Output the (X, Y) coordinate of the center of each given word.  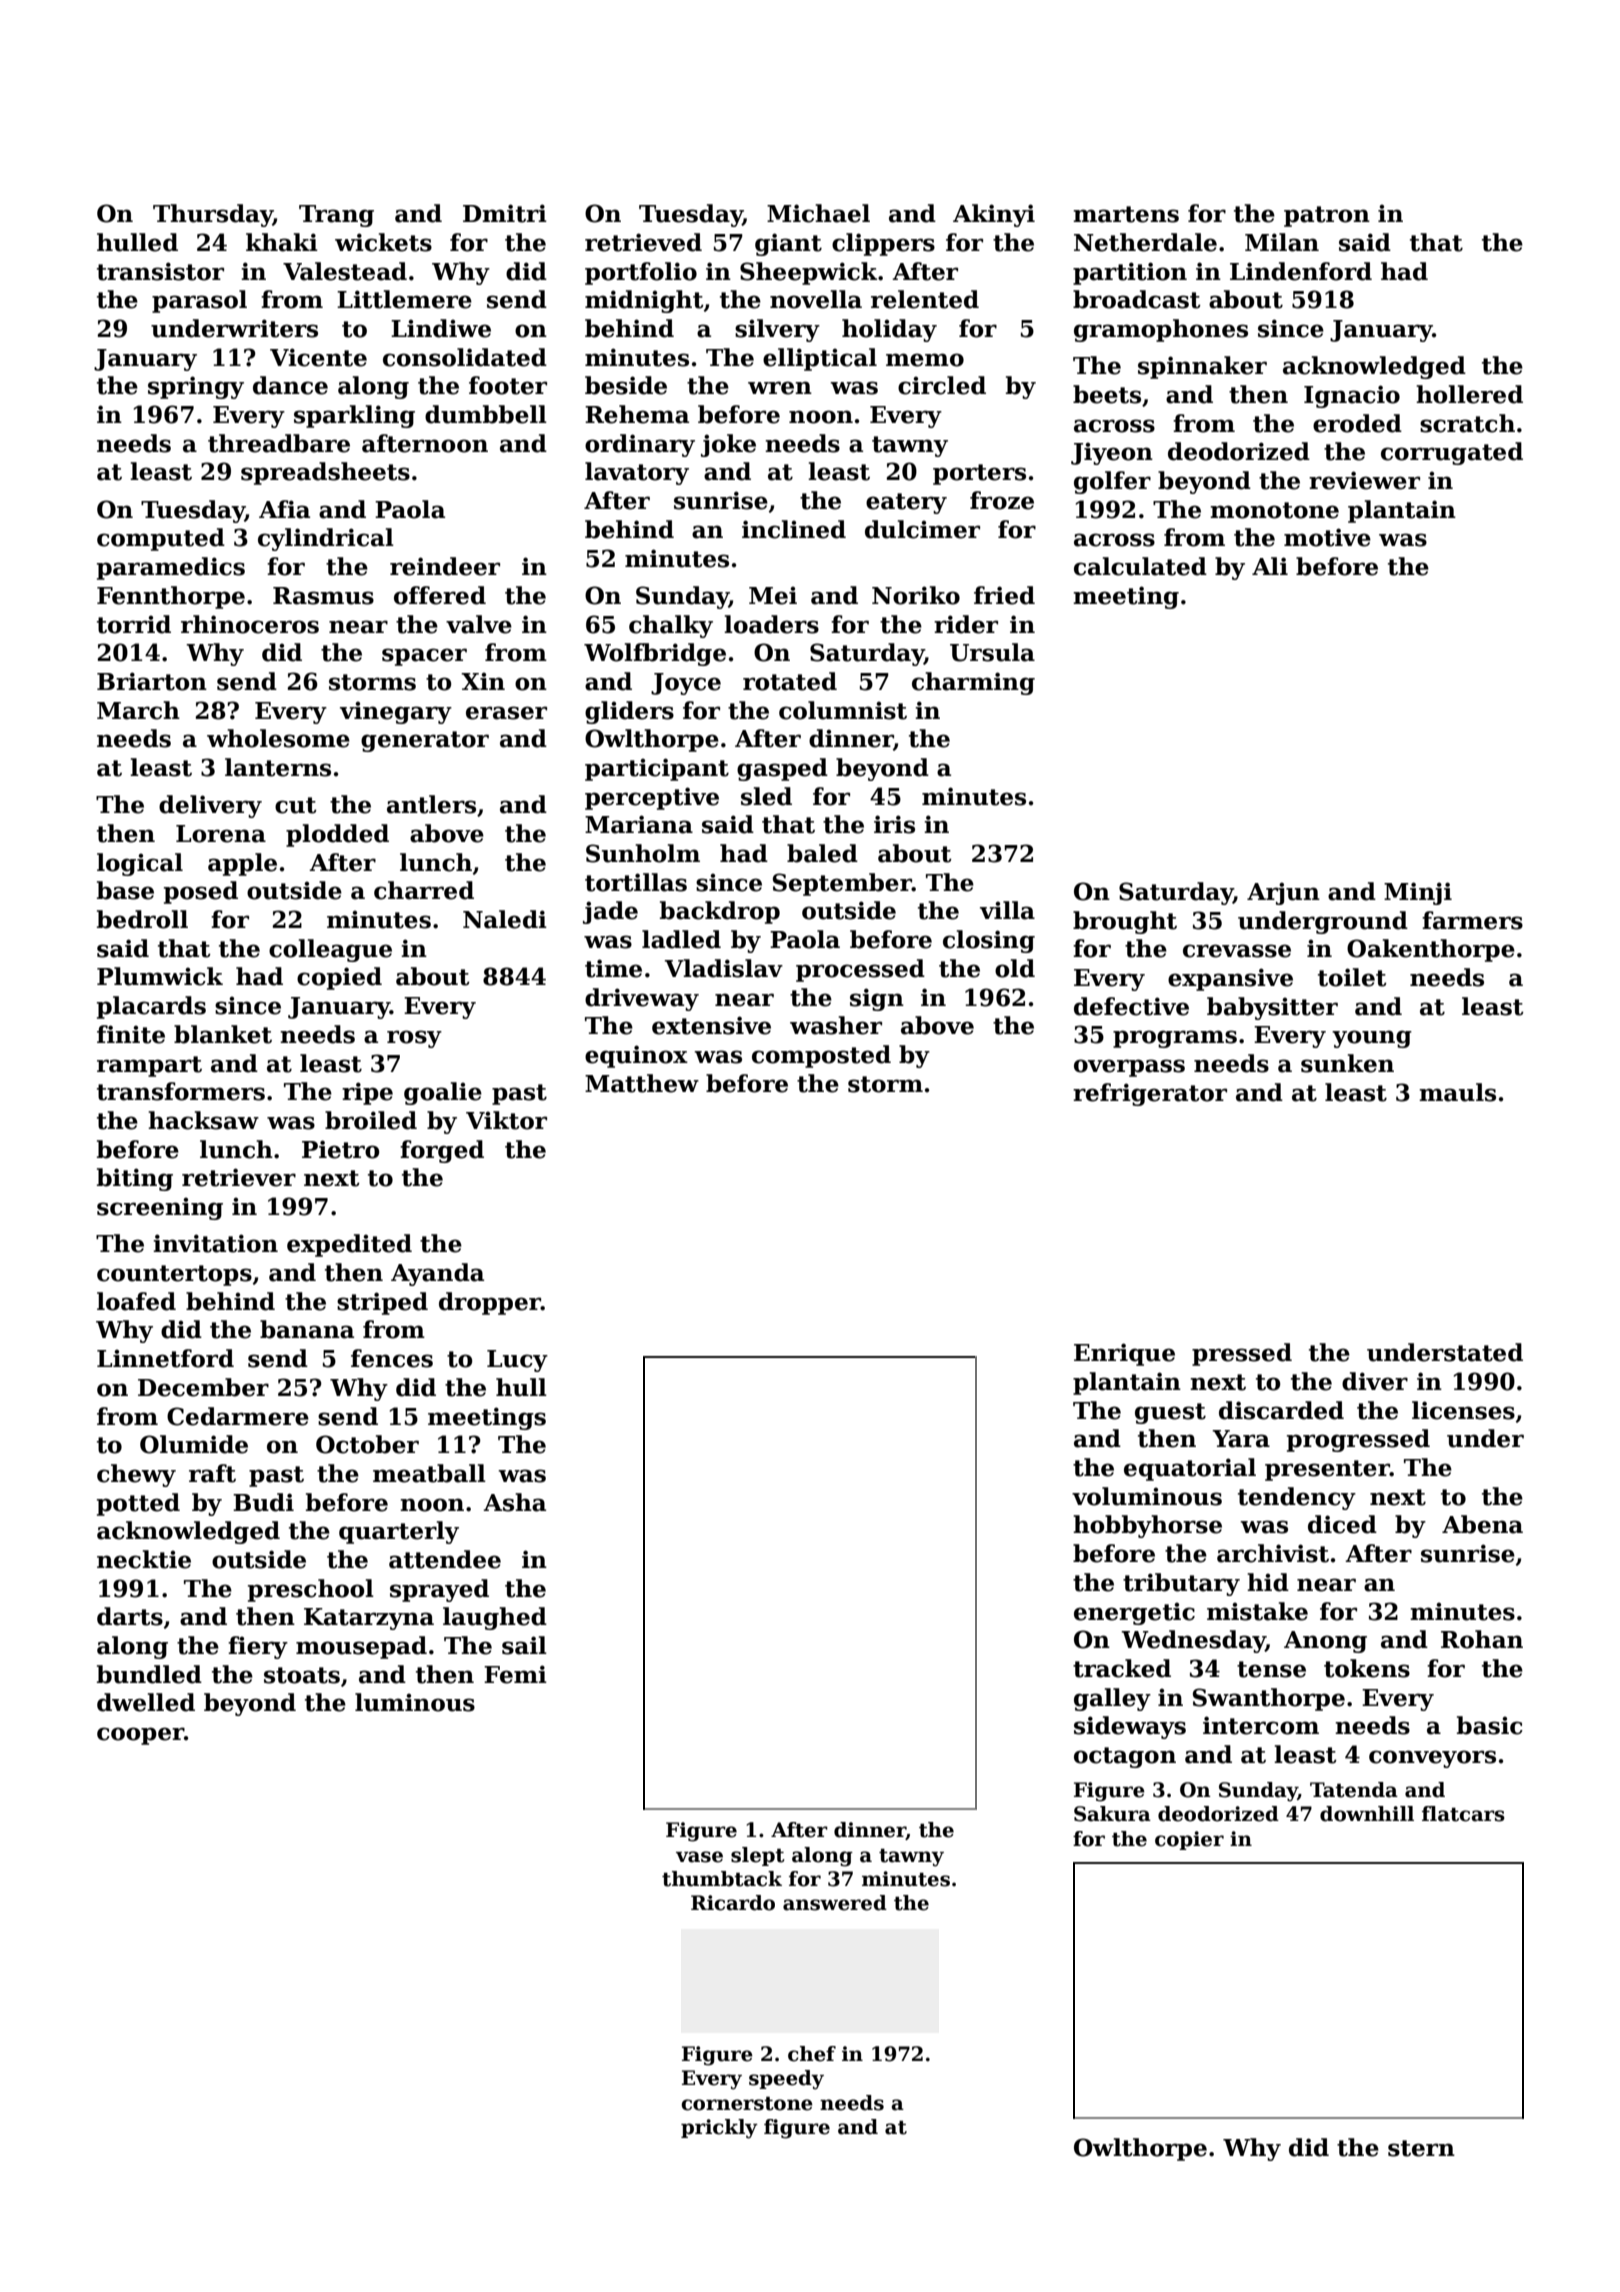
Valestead (345, 271)
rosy (414, 1039)
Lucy (517, 1361)
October (367, 1444)
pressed (1242, 1354)
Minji (1418, 893)
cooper (140, 1736)
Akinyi (994, 215)
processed (860, 970)
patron (1327, 216)
